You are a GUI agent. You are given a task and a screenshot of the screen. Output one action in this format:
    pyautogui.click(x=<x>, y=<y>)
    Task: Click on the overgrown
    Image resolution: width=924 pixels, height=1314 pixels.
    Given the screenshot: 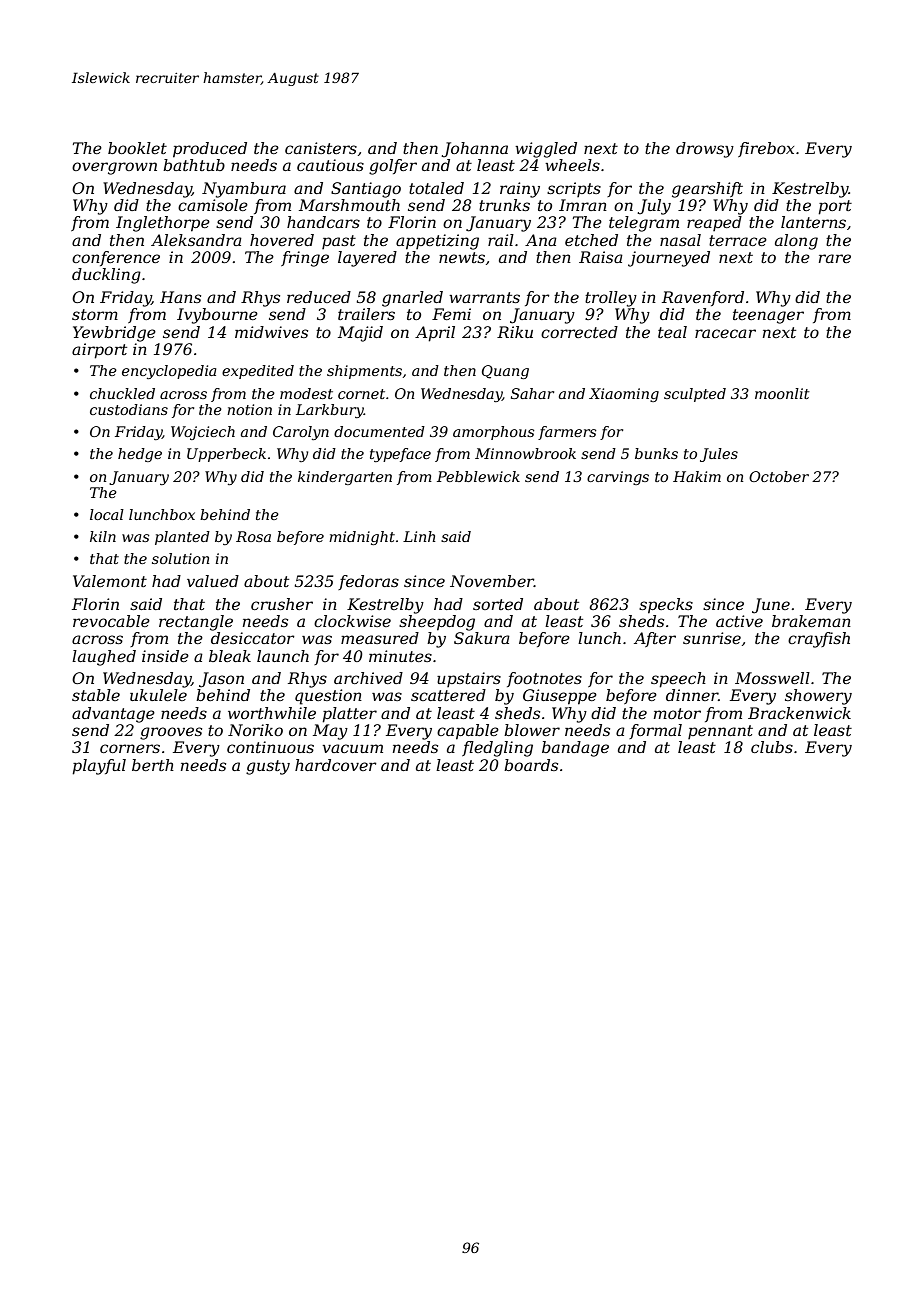 What is the action you would take?
    pyautogui.click(x=114, y=168)
